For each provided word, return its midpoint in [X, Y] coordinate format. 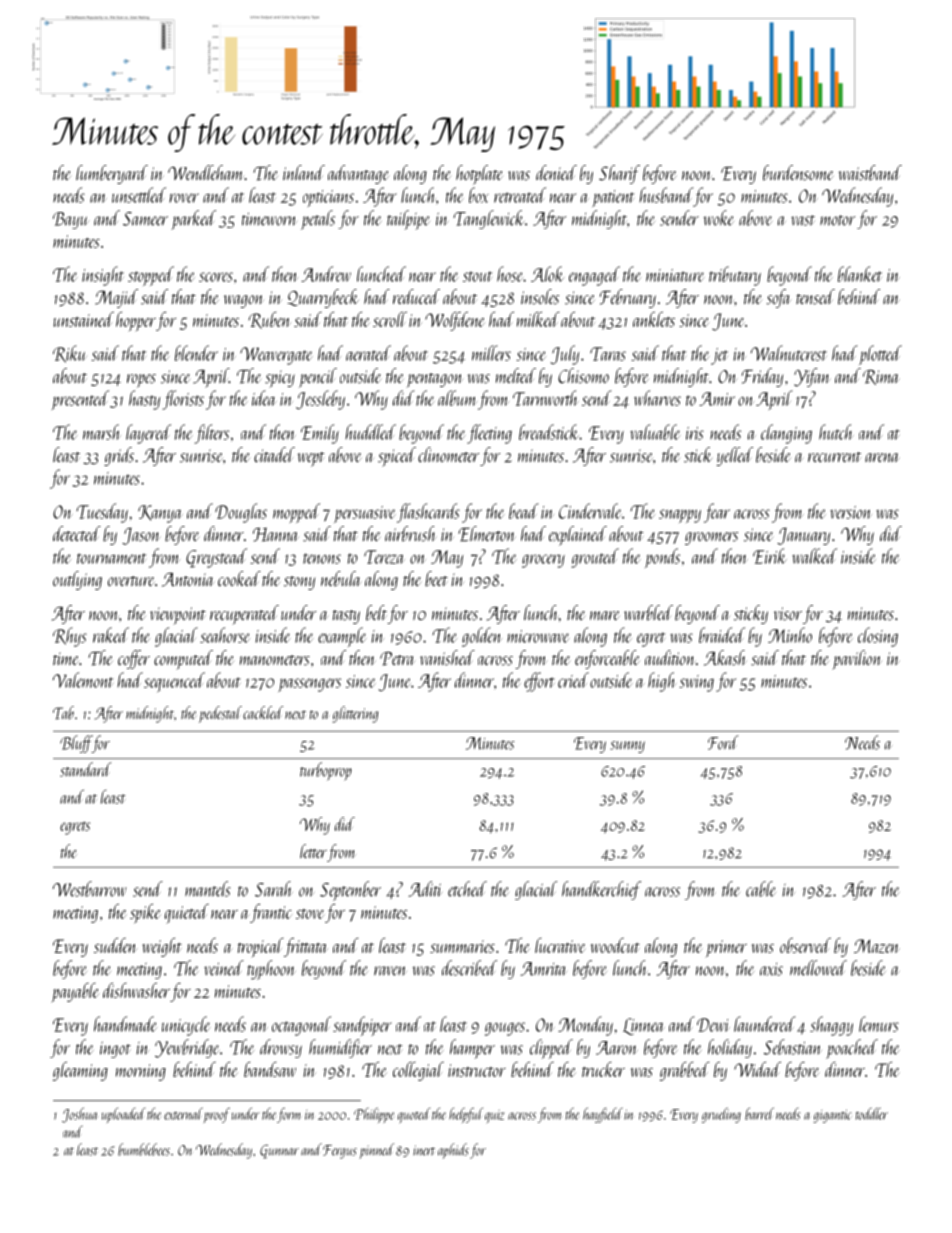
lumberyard [112, 174]
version [850, 512]
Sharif [619, 174]
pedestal [220, 714]
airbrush [410, 534]
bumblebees [144, 1149]
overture [131, 581]
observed [805, 945]
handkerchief [601, 890]
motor [837, 220]
